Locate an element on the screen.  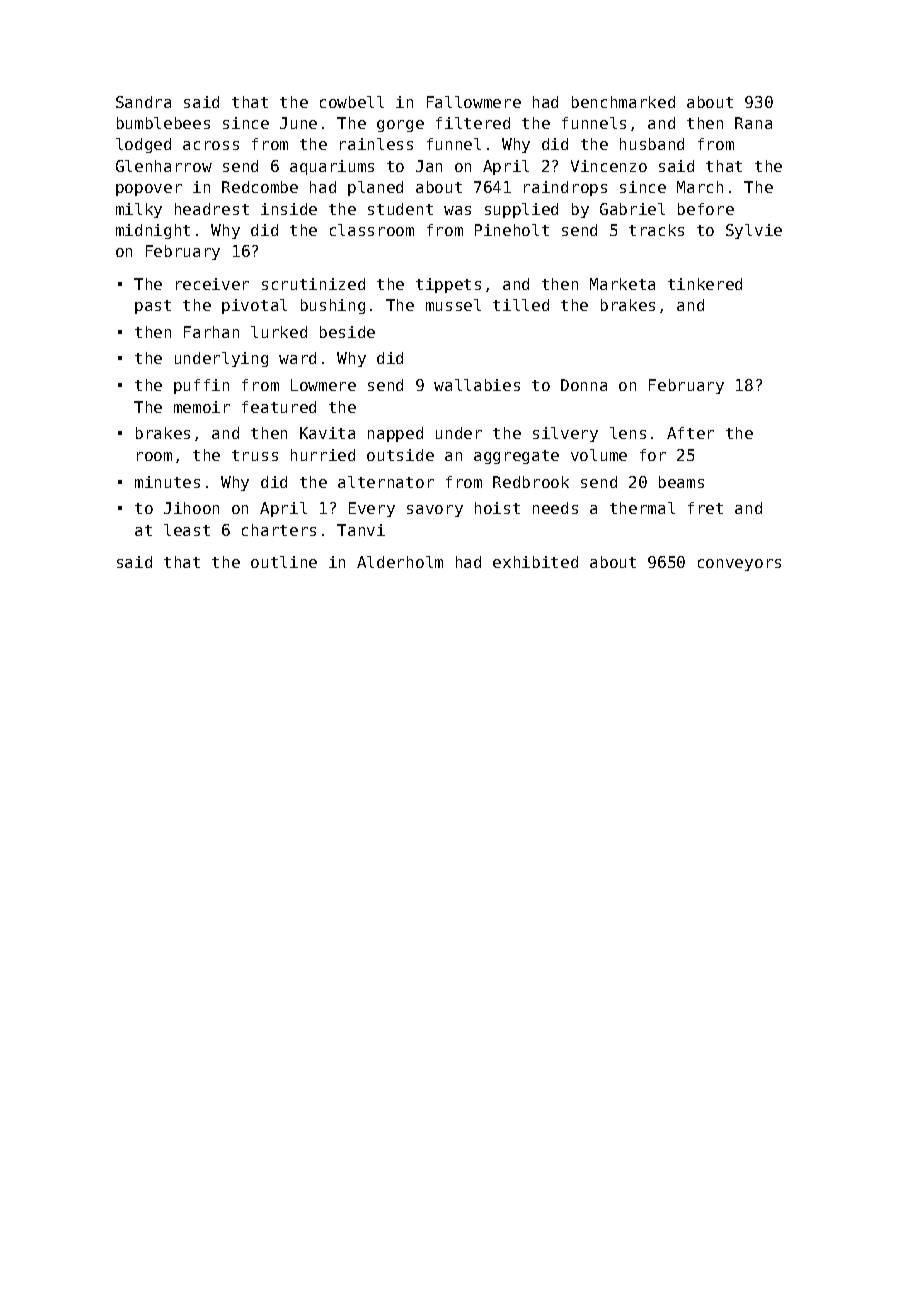
featured is located at coordinates (279, 407).
